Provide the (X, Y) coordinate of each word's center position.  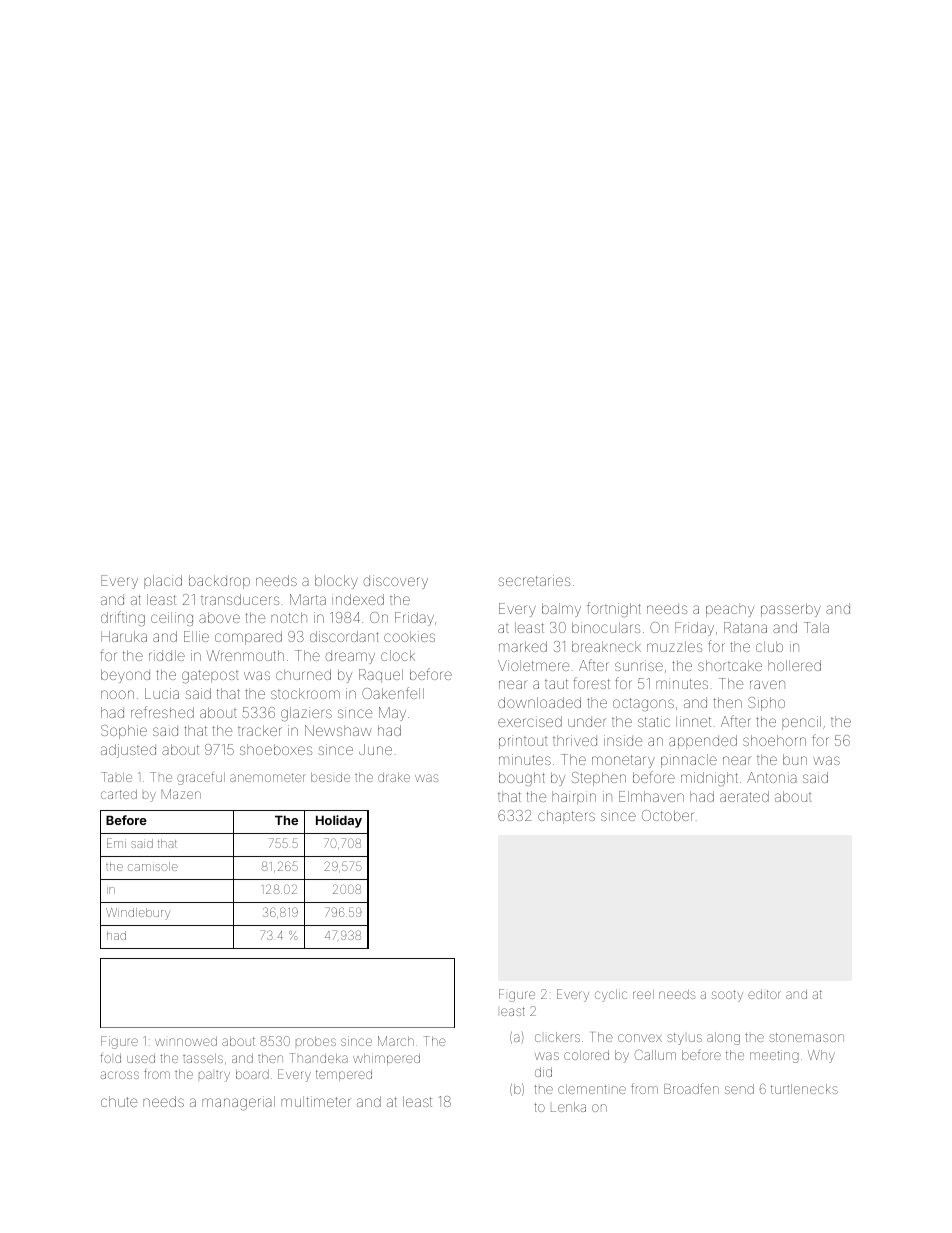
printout (523, 742)
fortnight (614, 609)
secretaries (534, 580)
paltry (214, 1076)
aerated (744, 796)
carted (119, 794)
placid (163, 582)
